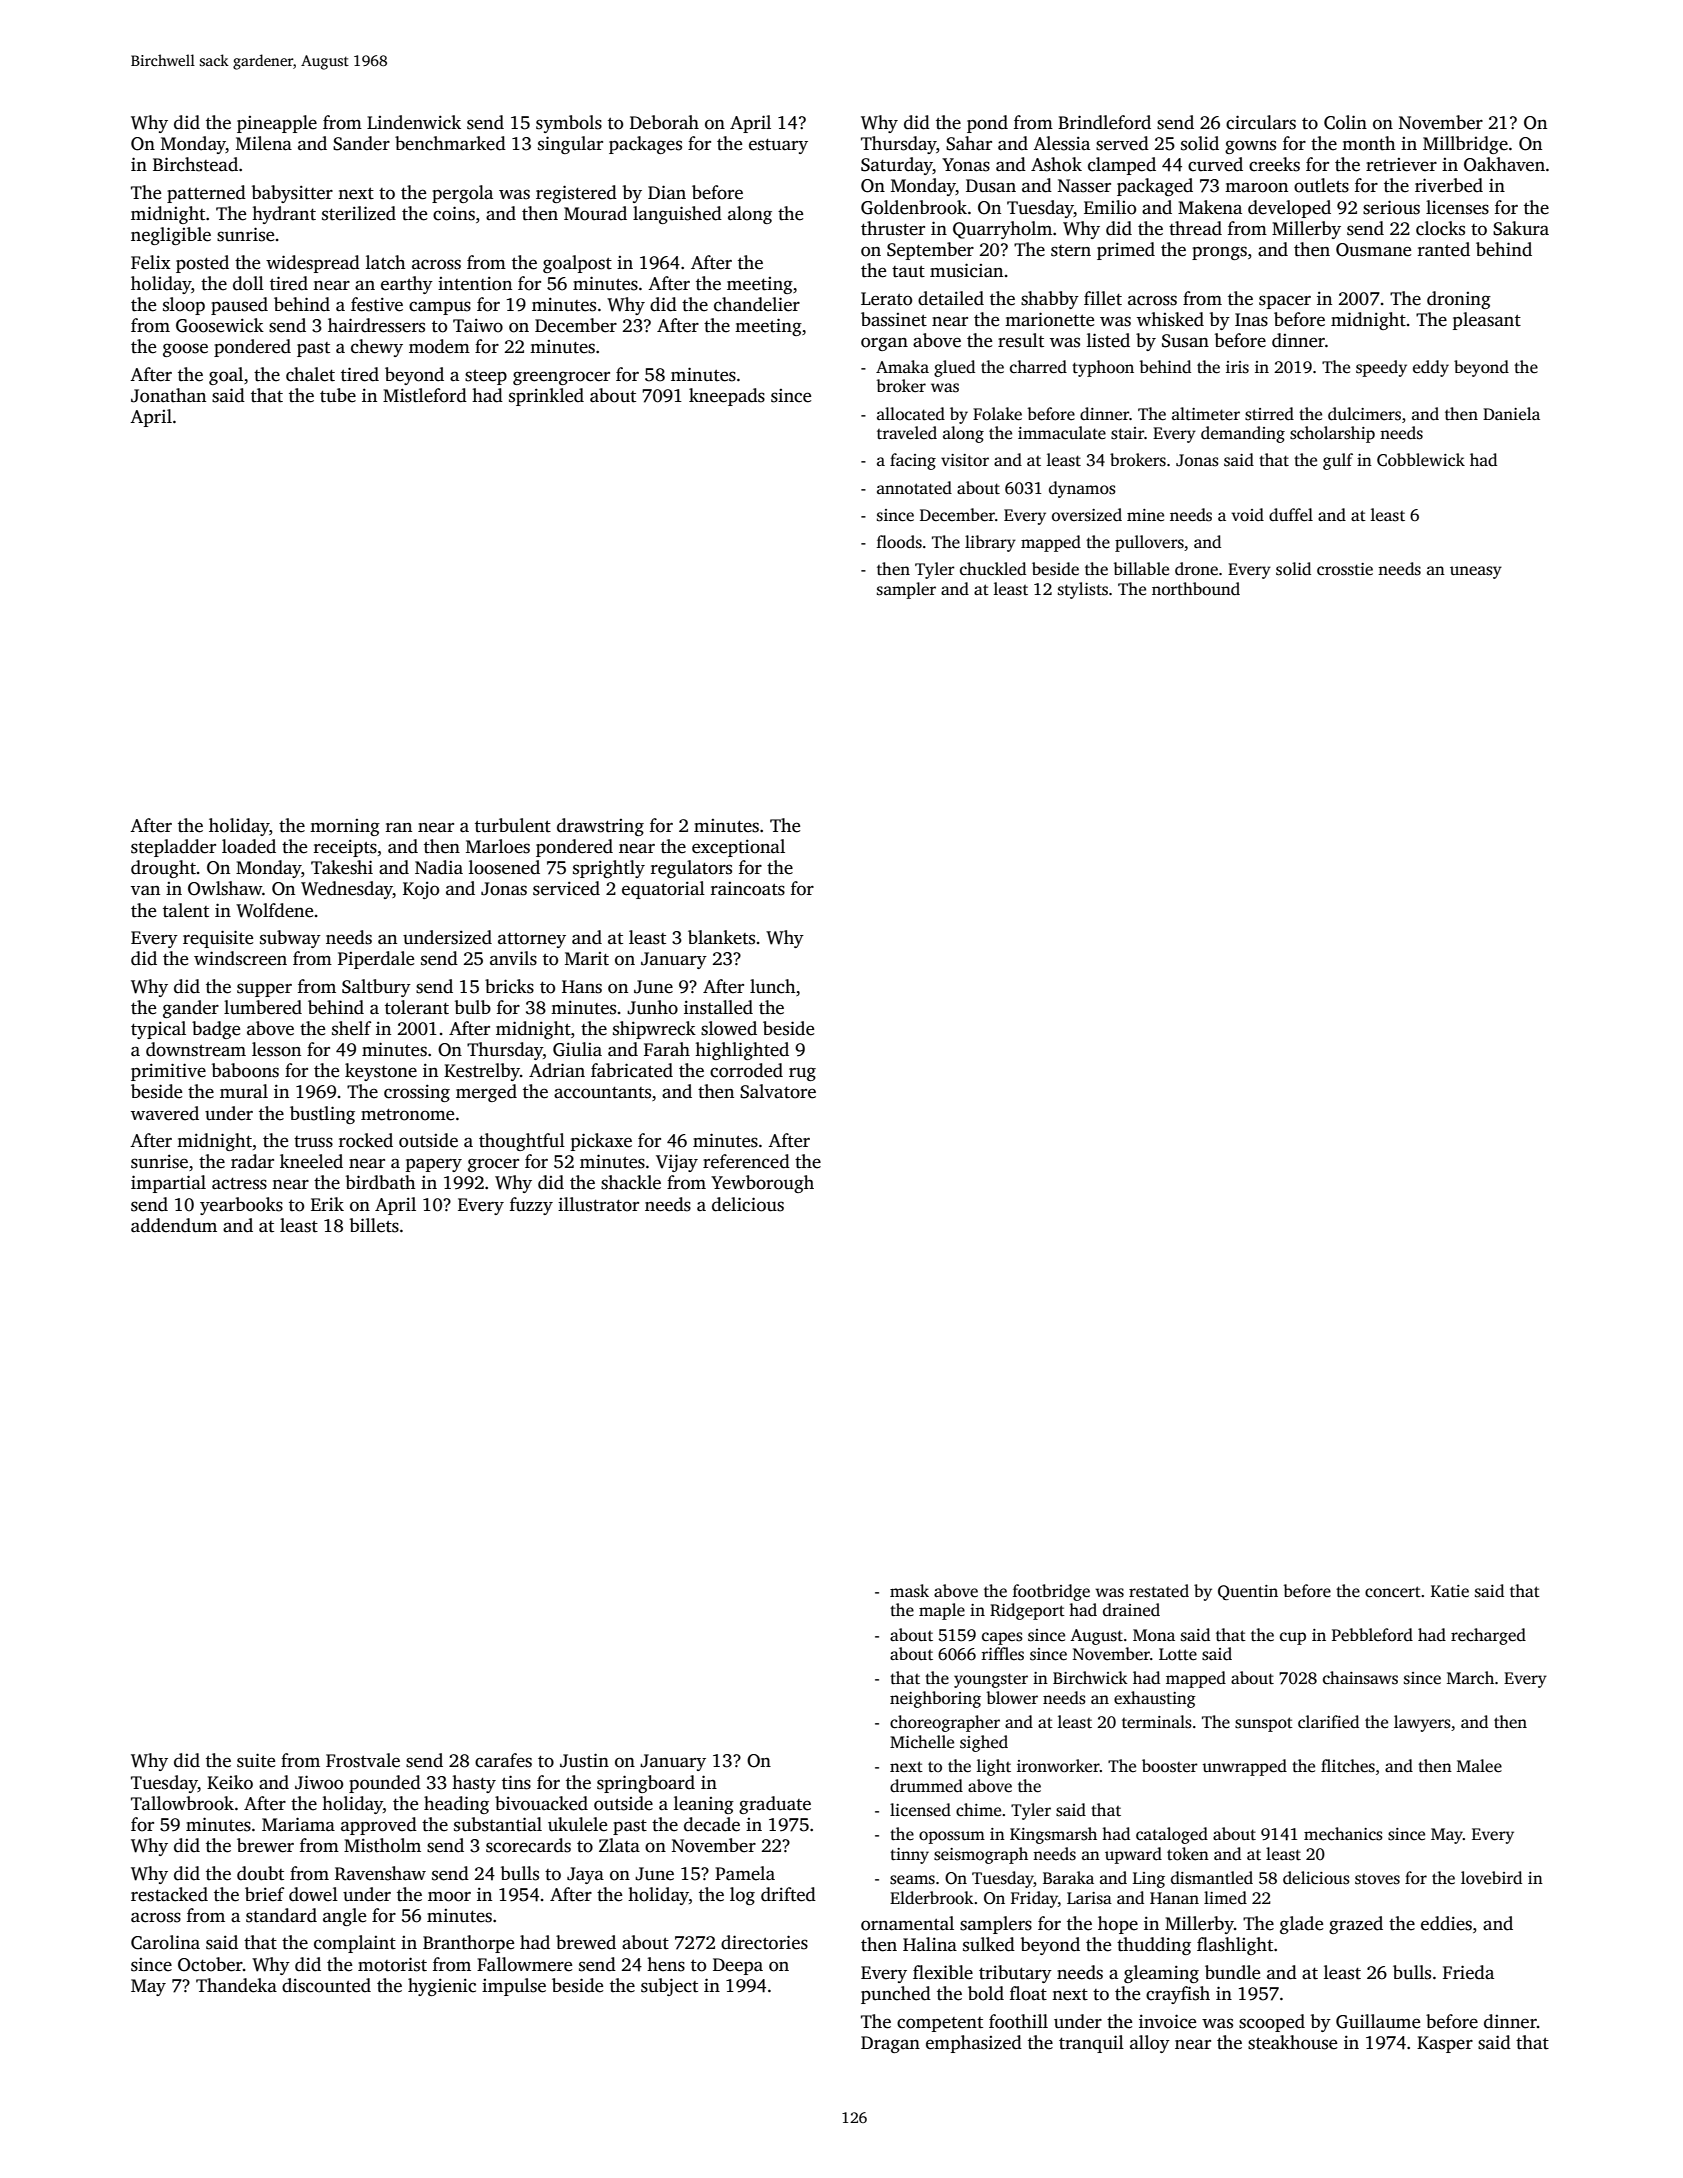 The width and height of the screenshot is (1683, 2178). Describe the element at coordinates (1445, 2044) in the screenshot. I see `Kasper` at that location.
